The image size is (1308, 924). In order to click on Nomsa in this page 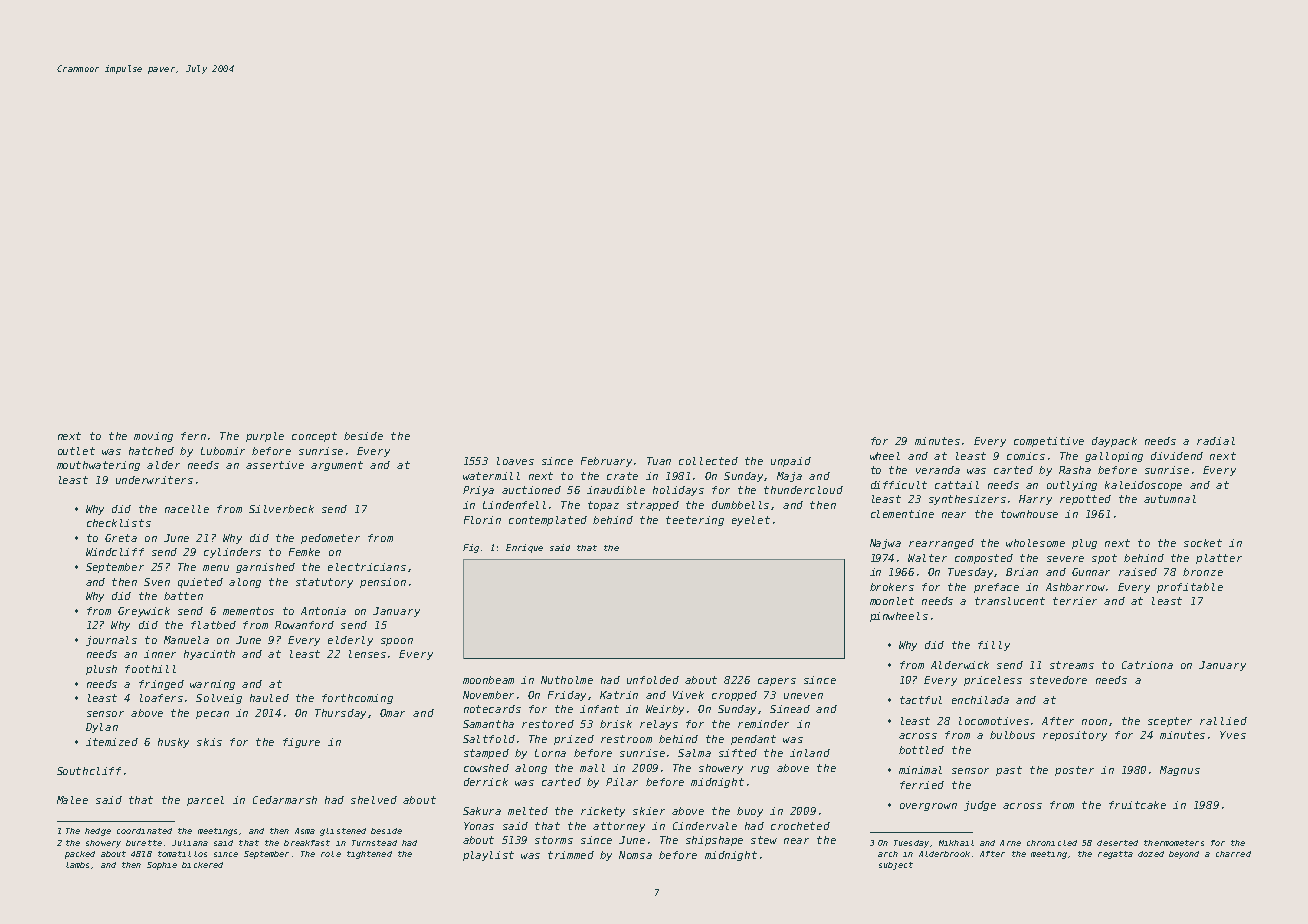, I will do `click(635, 855)`.
